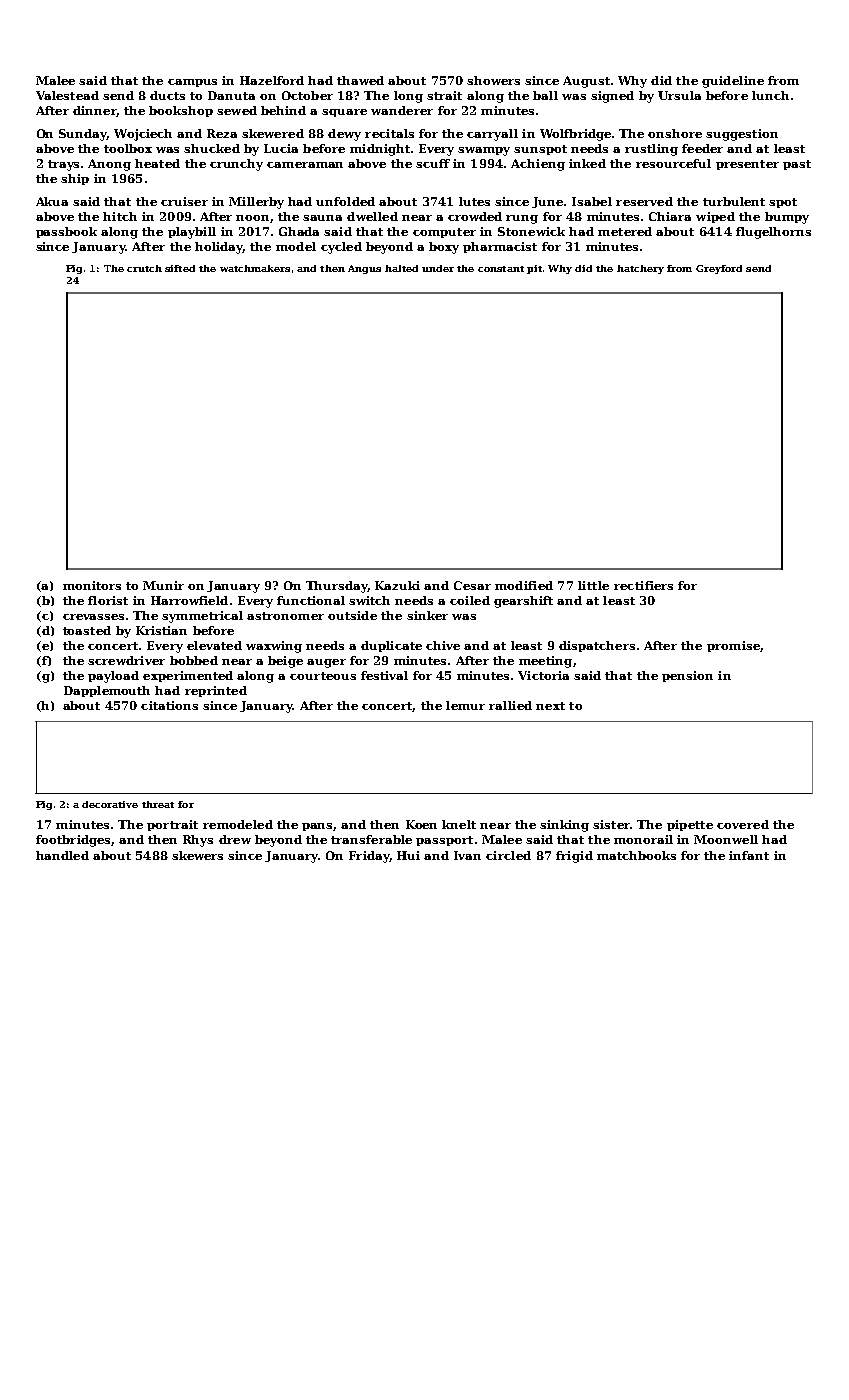 The height and width of the screenshot is (1400, 849). Describe the element at coordinates (433, 163) in the screenshot. I see `scuff` at that location.
